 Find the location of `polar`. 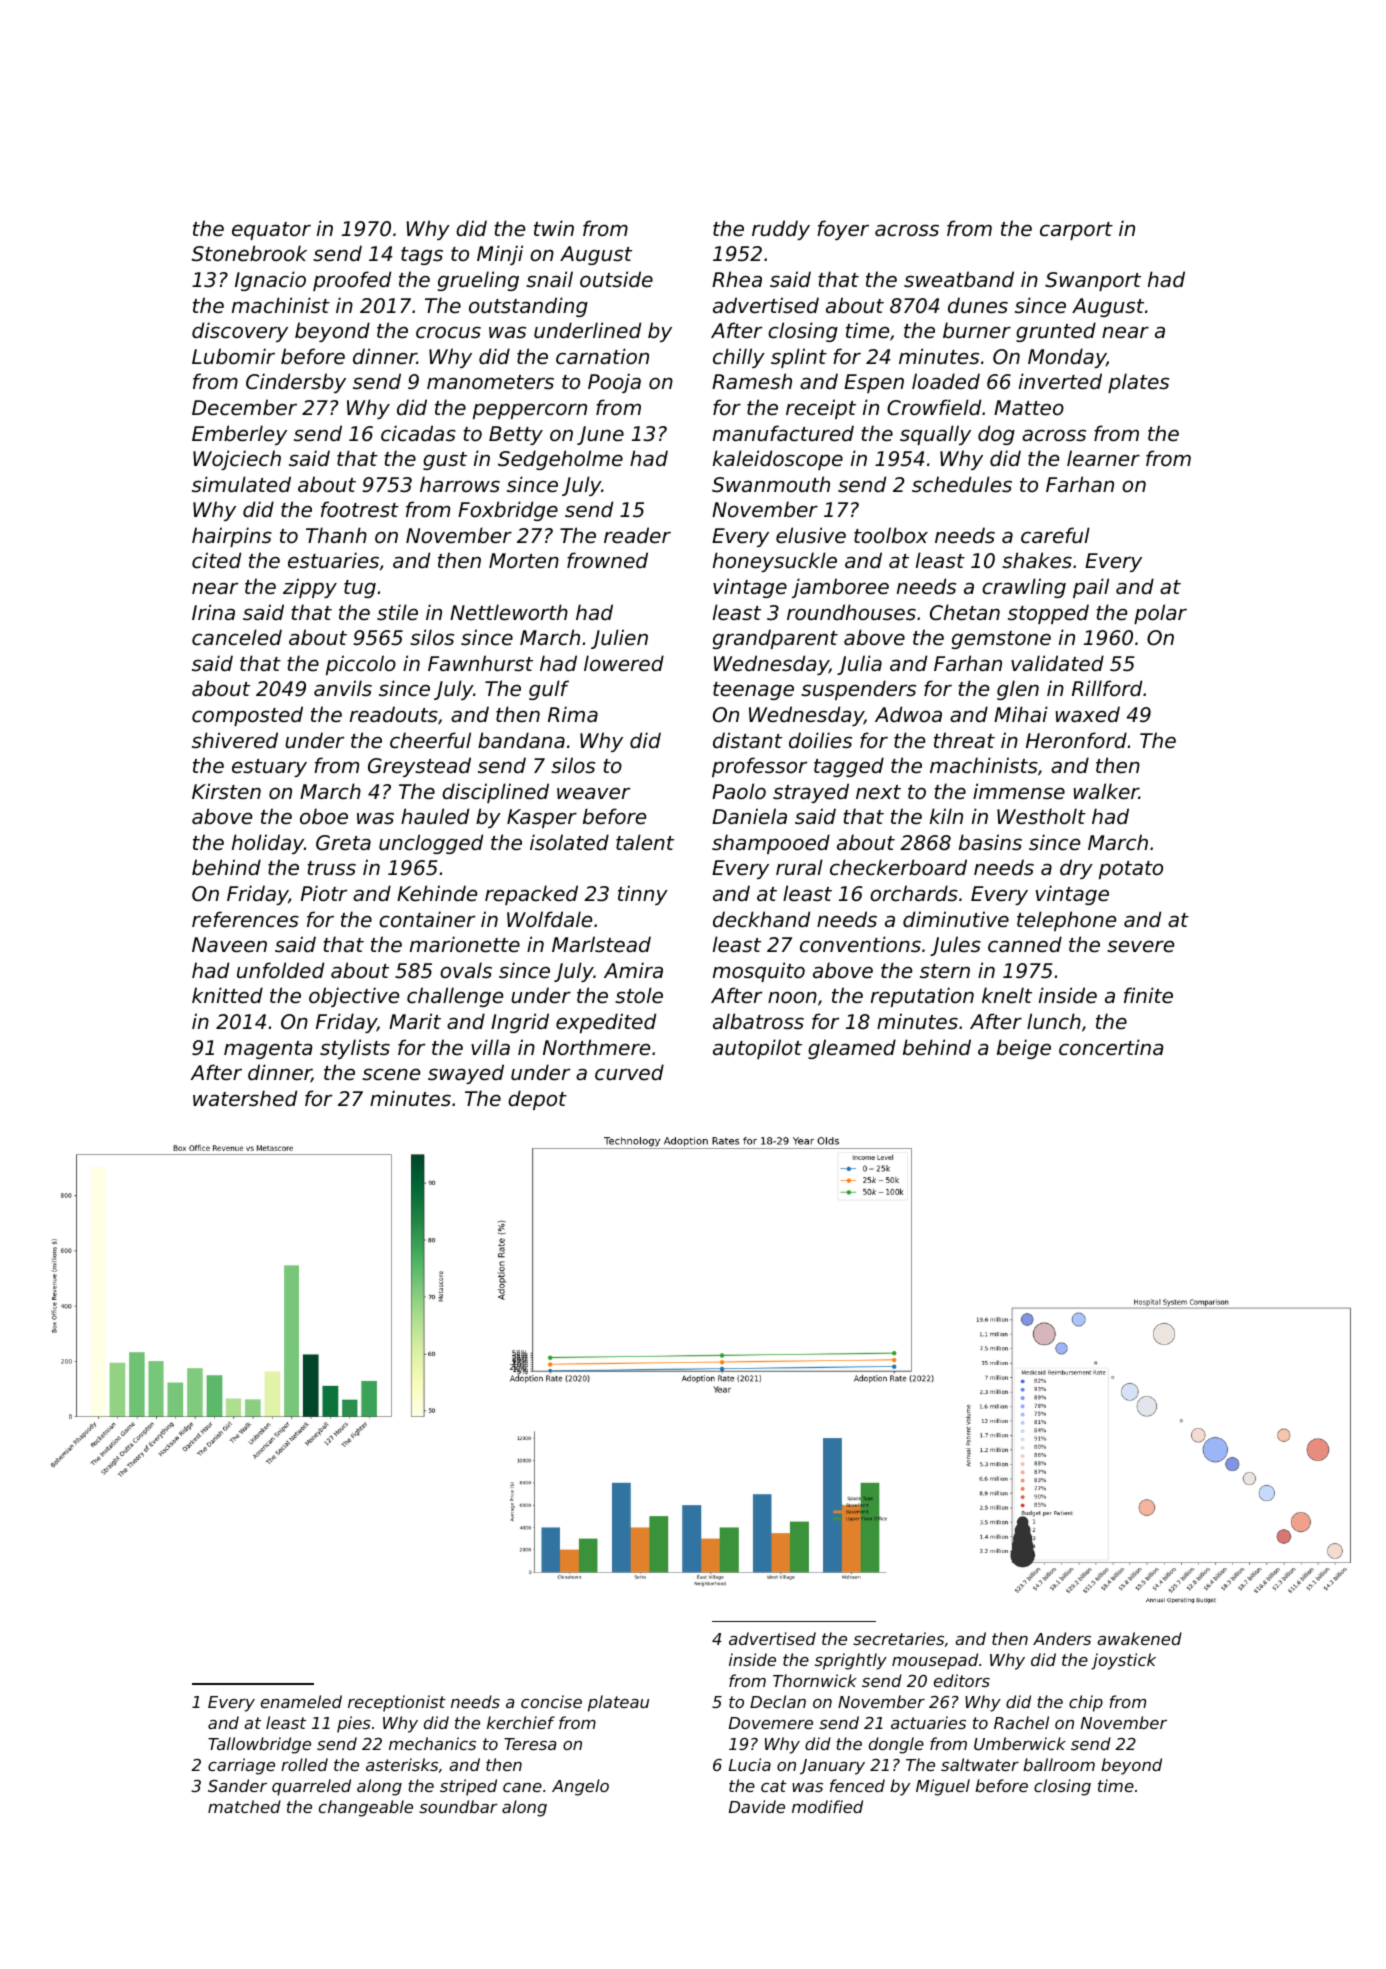

polar is located at coordinates (1160, 614).
